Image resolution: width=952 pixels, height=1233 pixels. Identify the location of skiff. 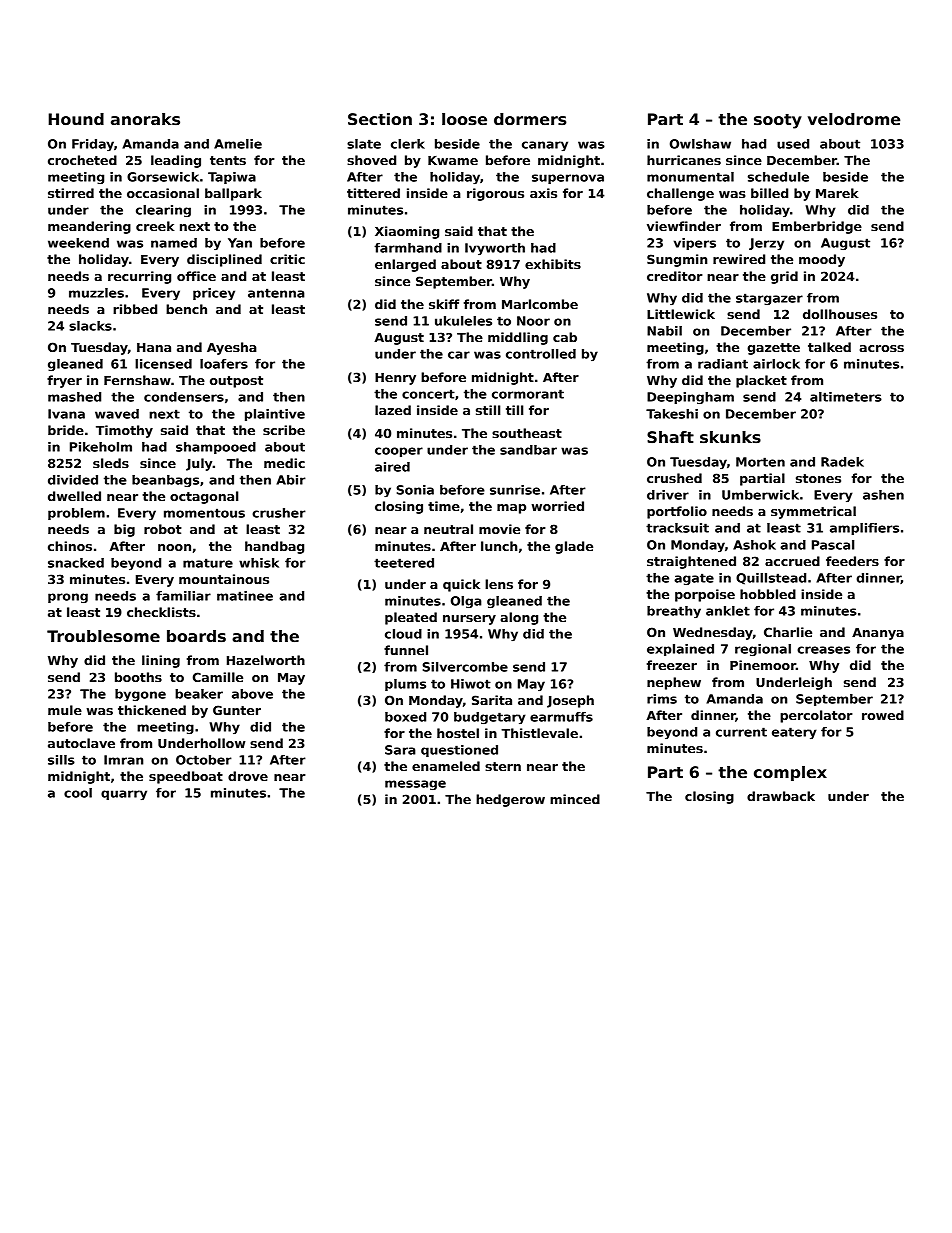
(444, 304).
